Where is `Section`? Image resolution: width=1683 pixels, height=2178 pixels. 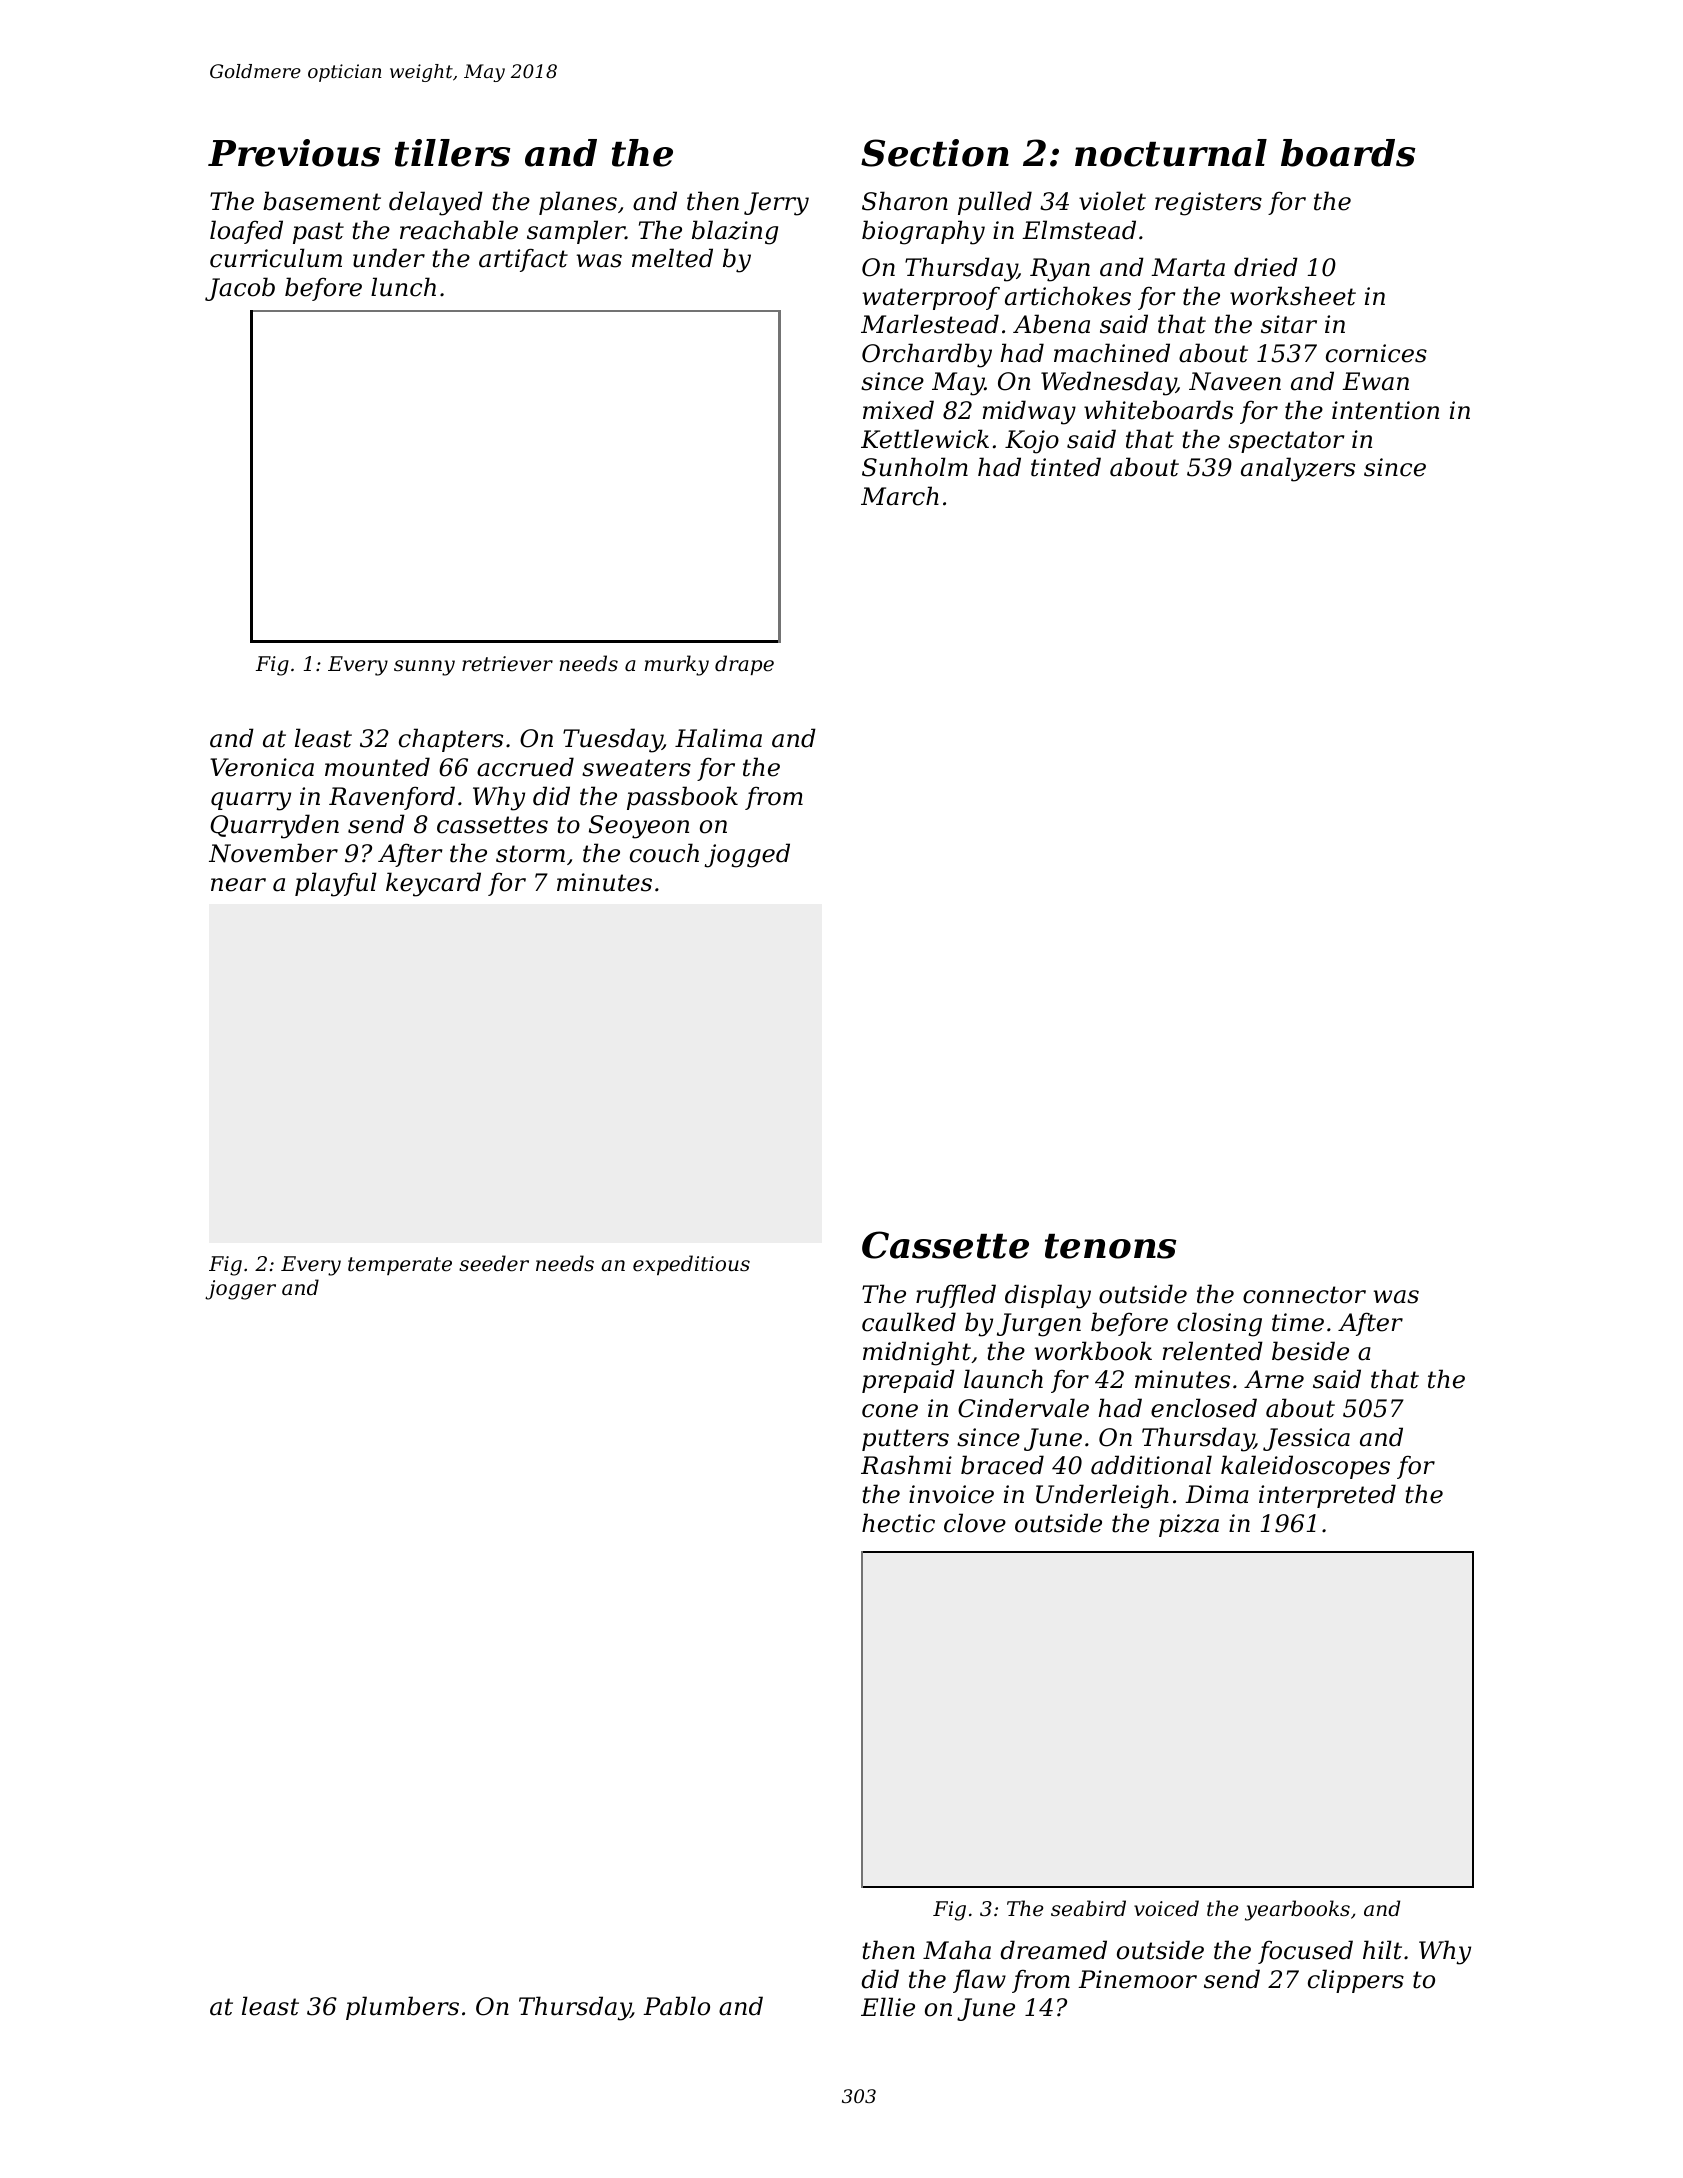
Section is located at coordinates (935, 153).
